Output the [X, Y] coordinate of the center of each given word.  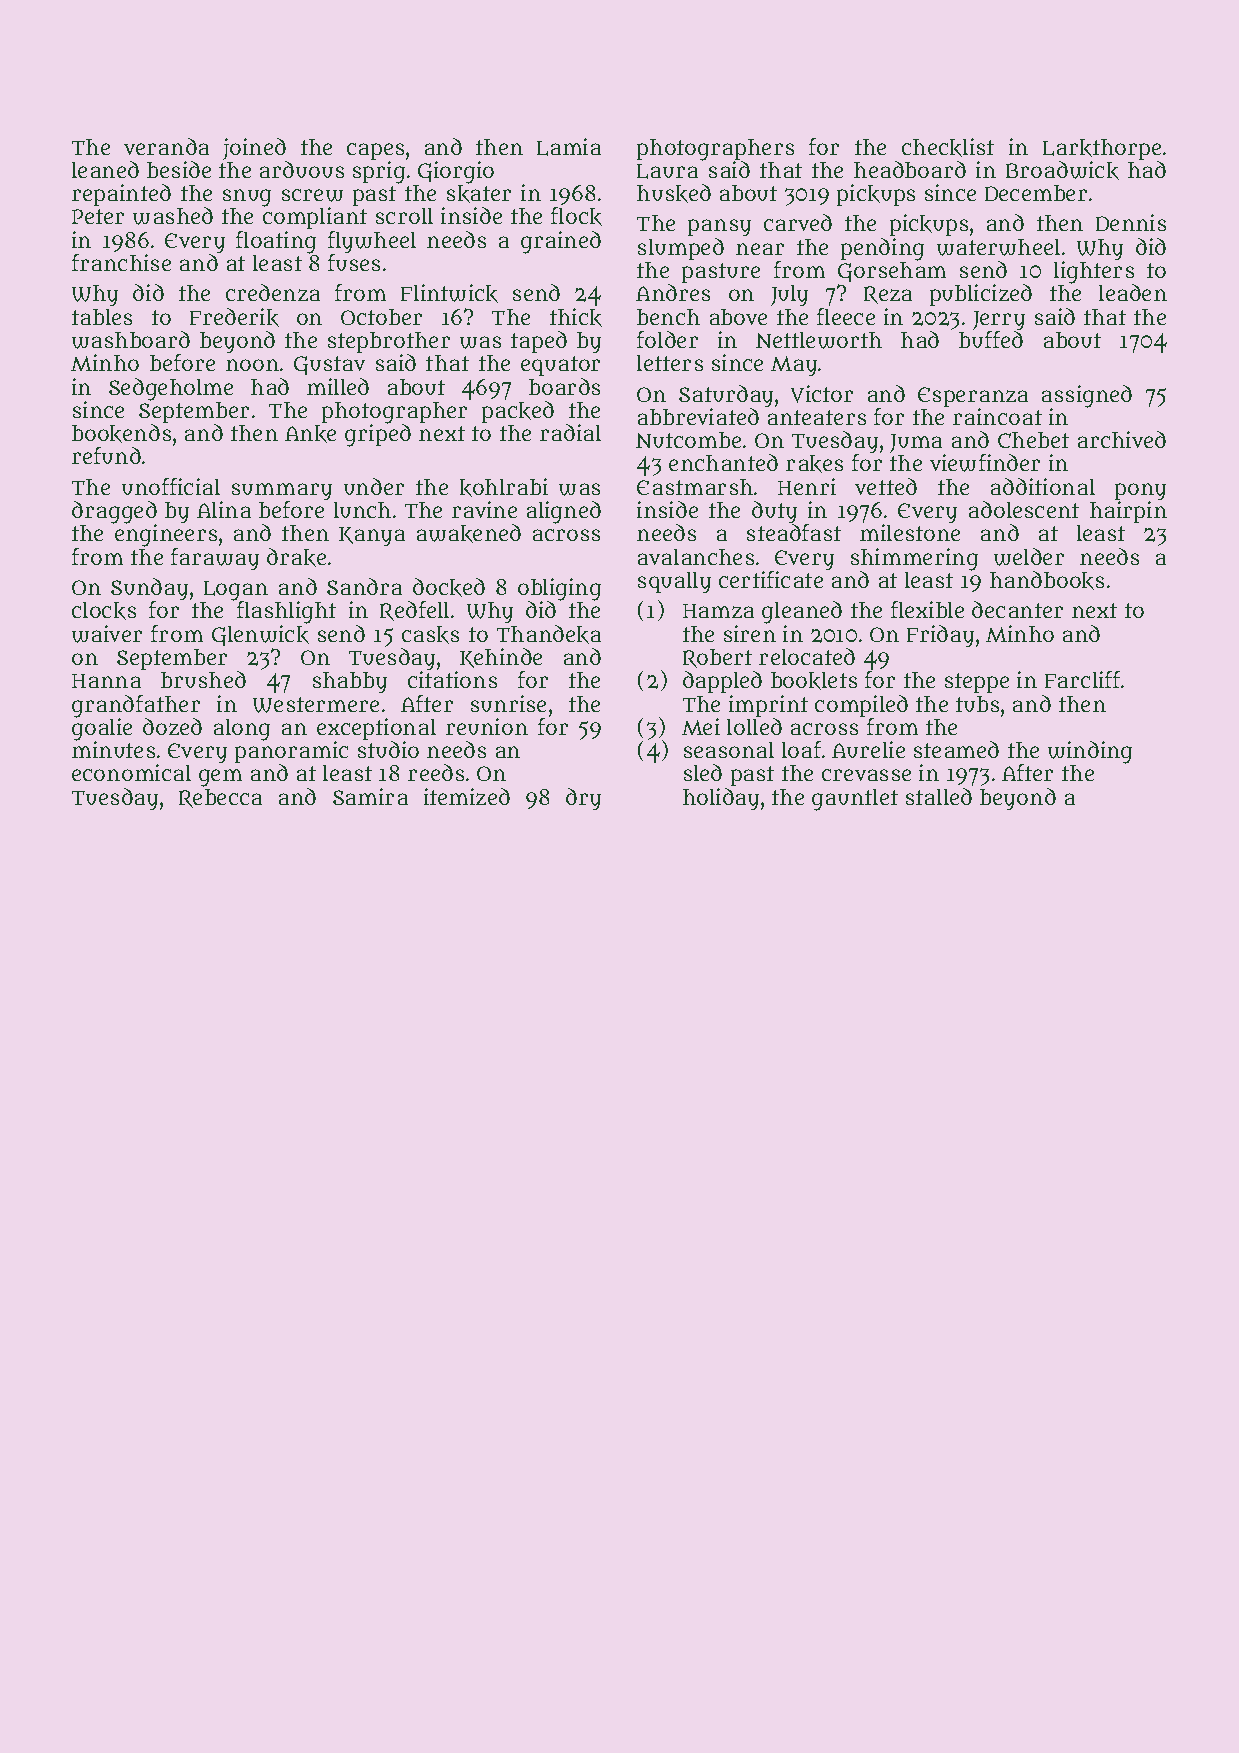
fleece [846, 316]
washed [173, 216]
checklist [948, 147]
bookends [121, 433]
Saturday [726, 396]
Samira [370, 796]
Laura [667, 171]
